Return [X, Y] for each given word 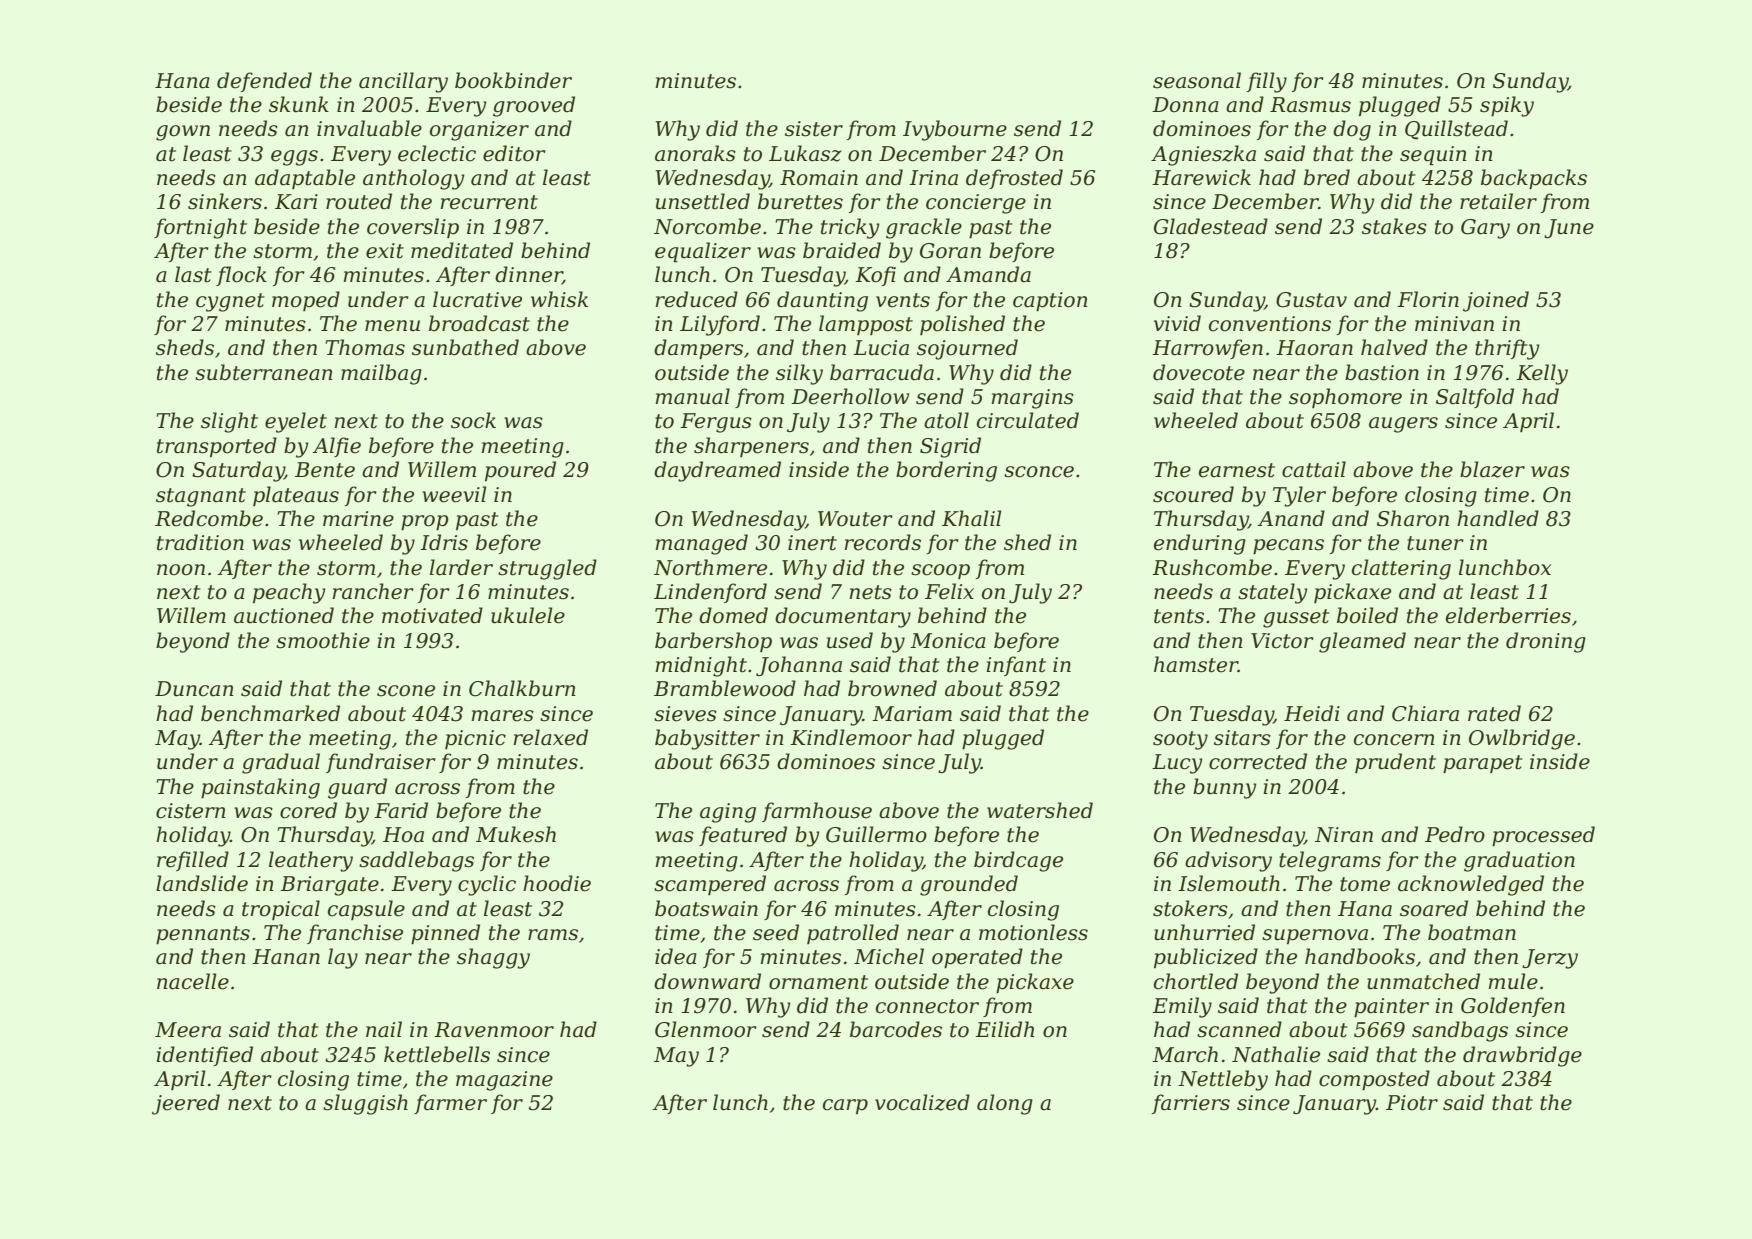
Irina [933, 178]
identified [204, 1056]
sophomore [1345, 398]
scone [406, 691]
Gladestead [1211, 226]
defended [264, 82]
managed [702, 544]
